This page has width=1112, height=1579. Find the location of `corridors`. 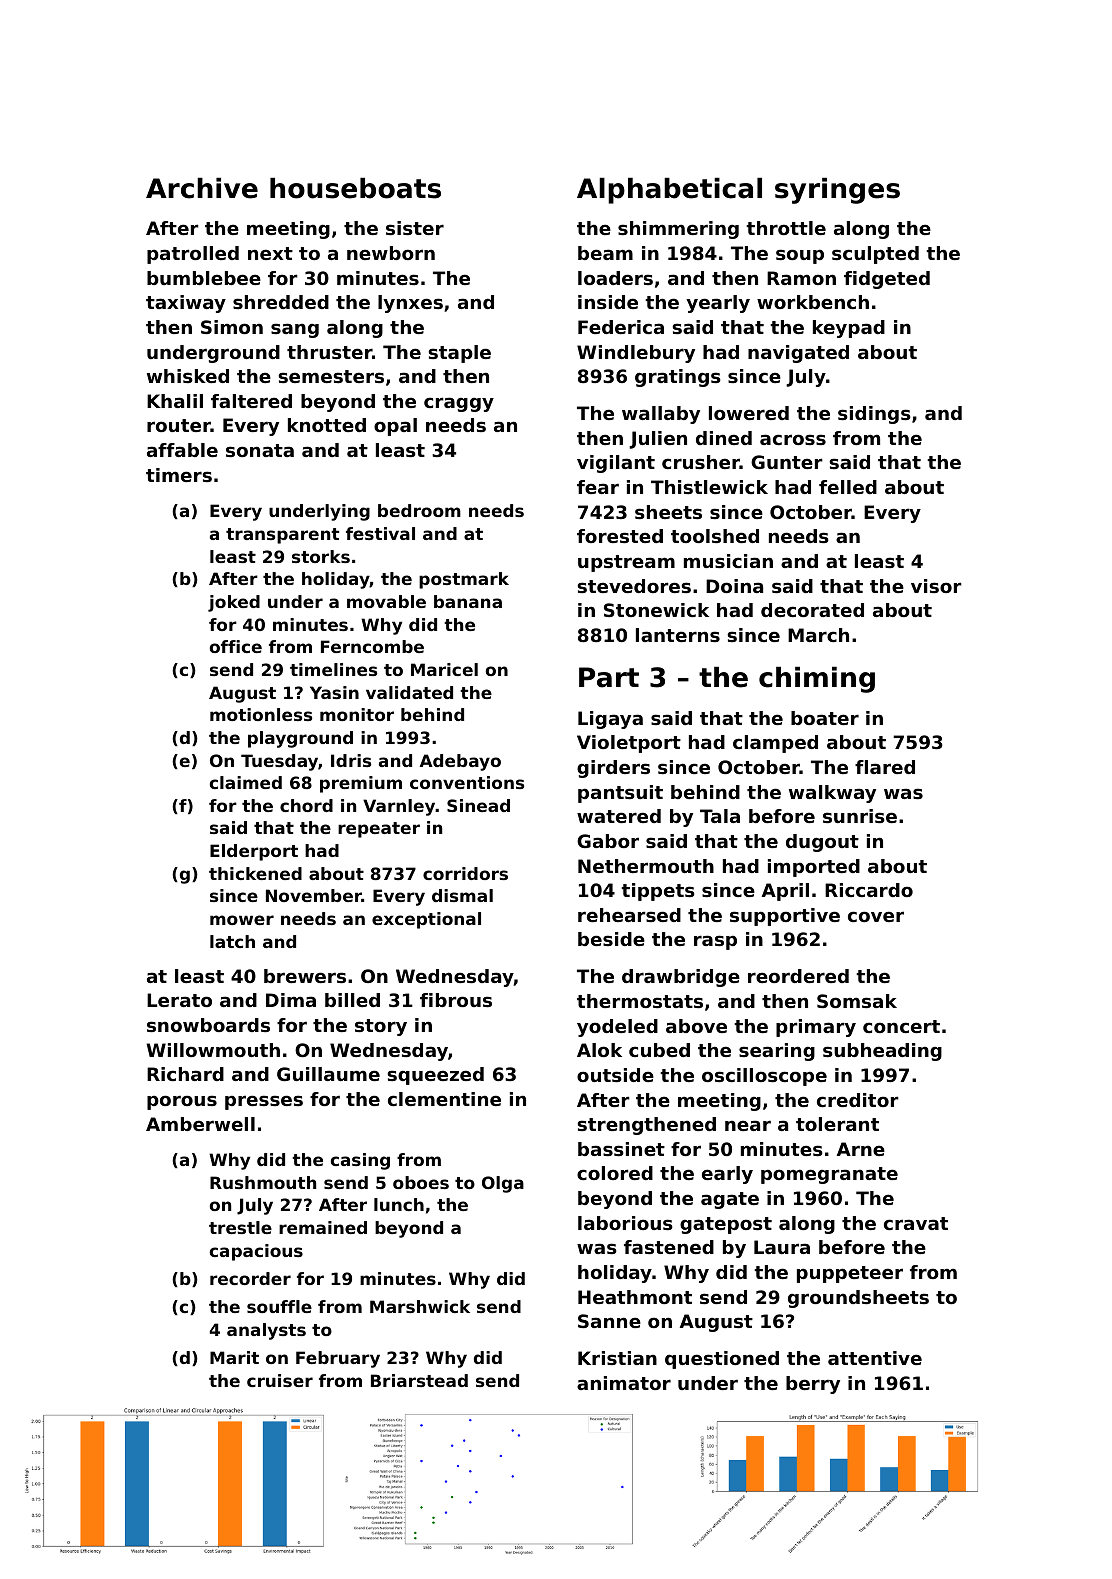

corridors is located at coordinates (465, 873).
